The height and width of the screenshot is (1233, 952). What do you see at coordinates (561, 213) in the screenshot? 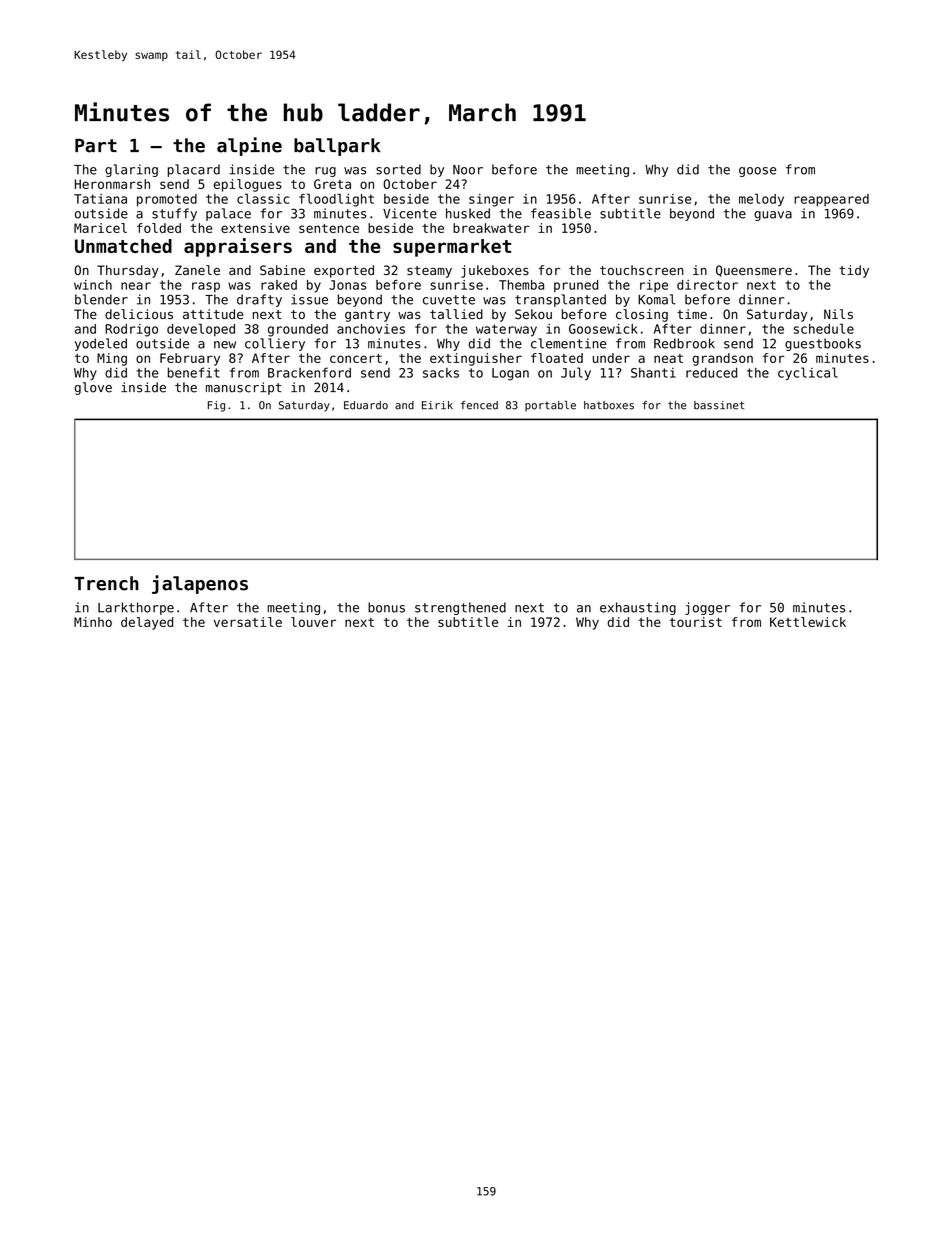
I see `feasible` at bounding box center [561, 213].
